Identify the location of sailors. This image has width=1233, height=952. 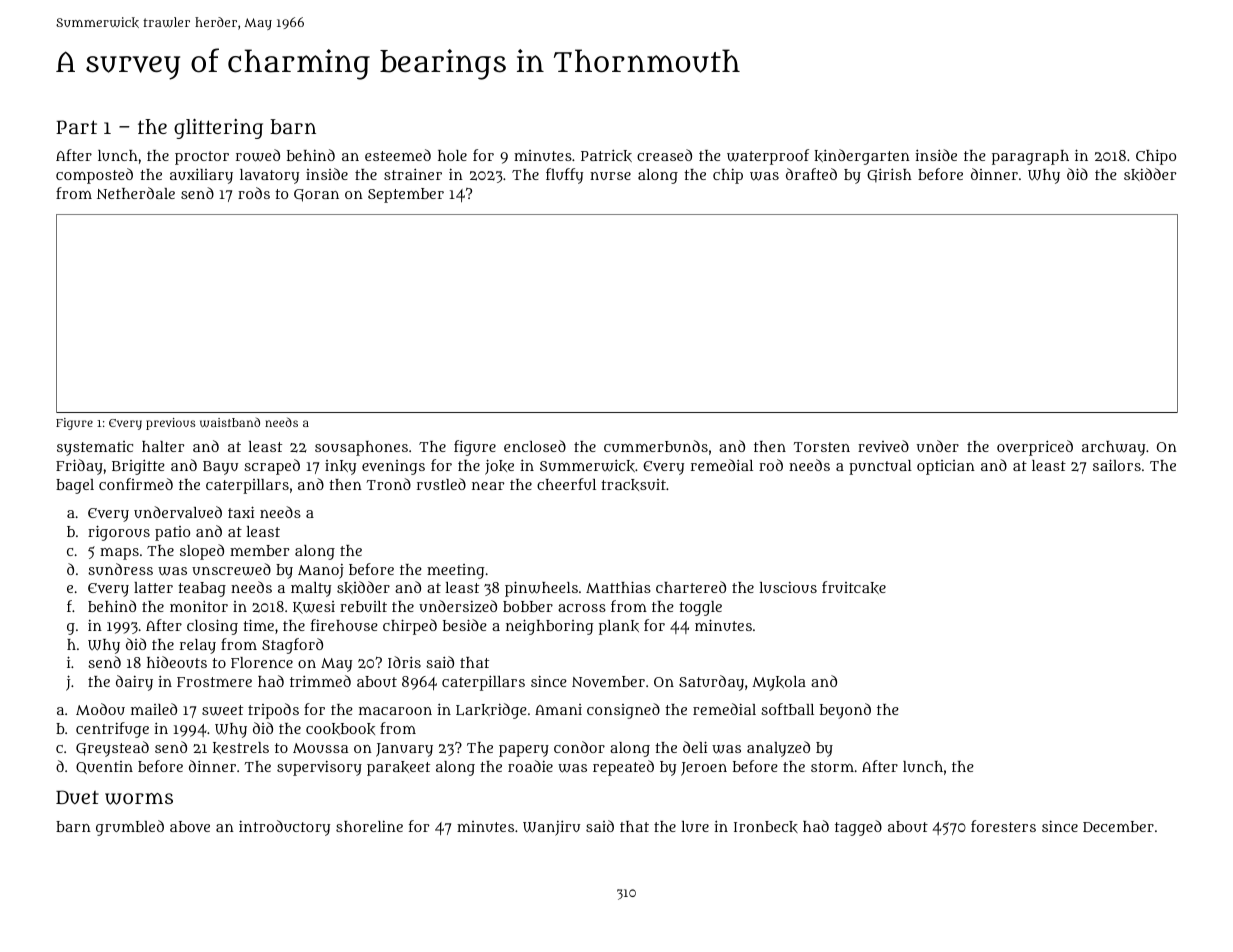
(1117, 465).
